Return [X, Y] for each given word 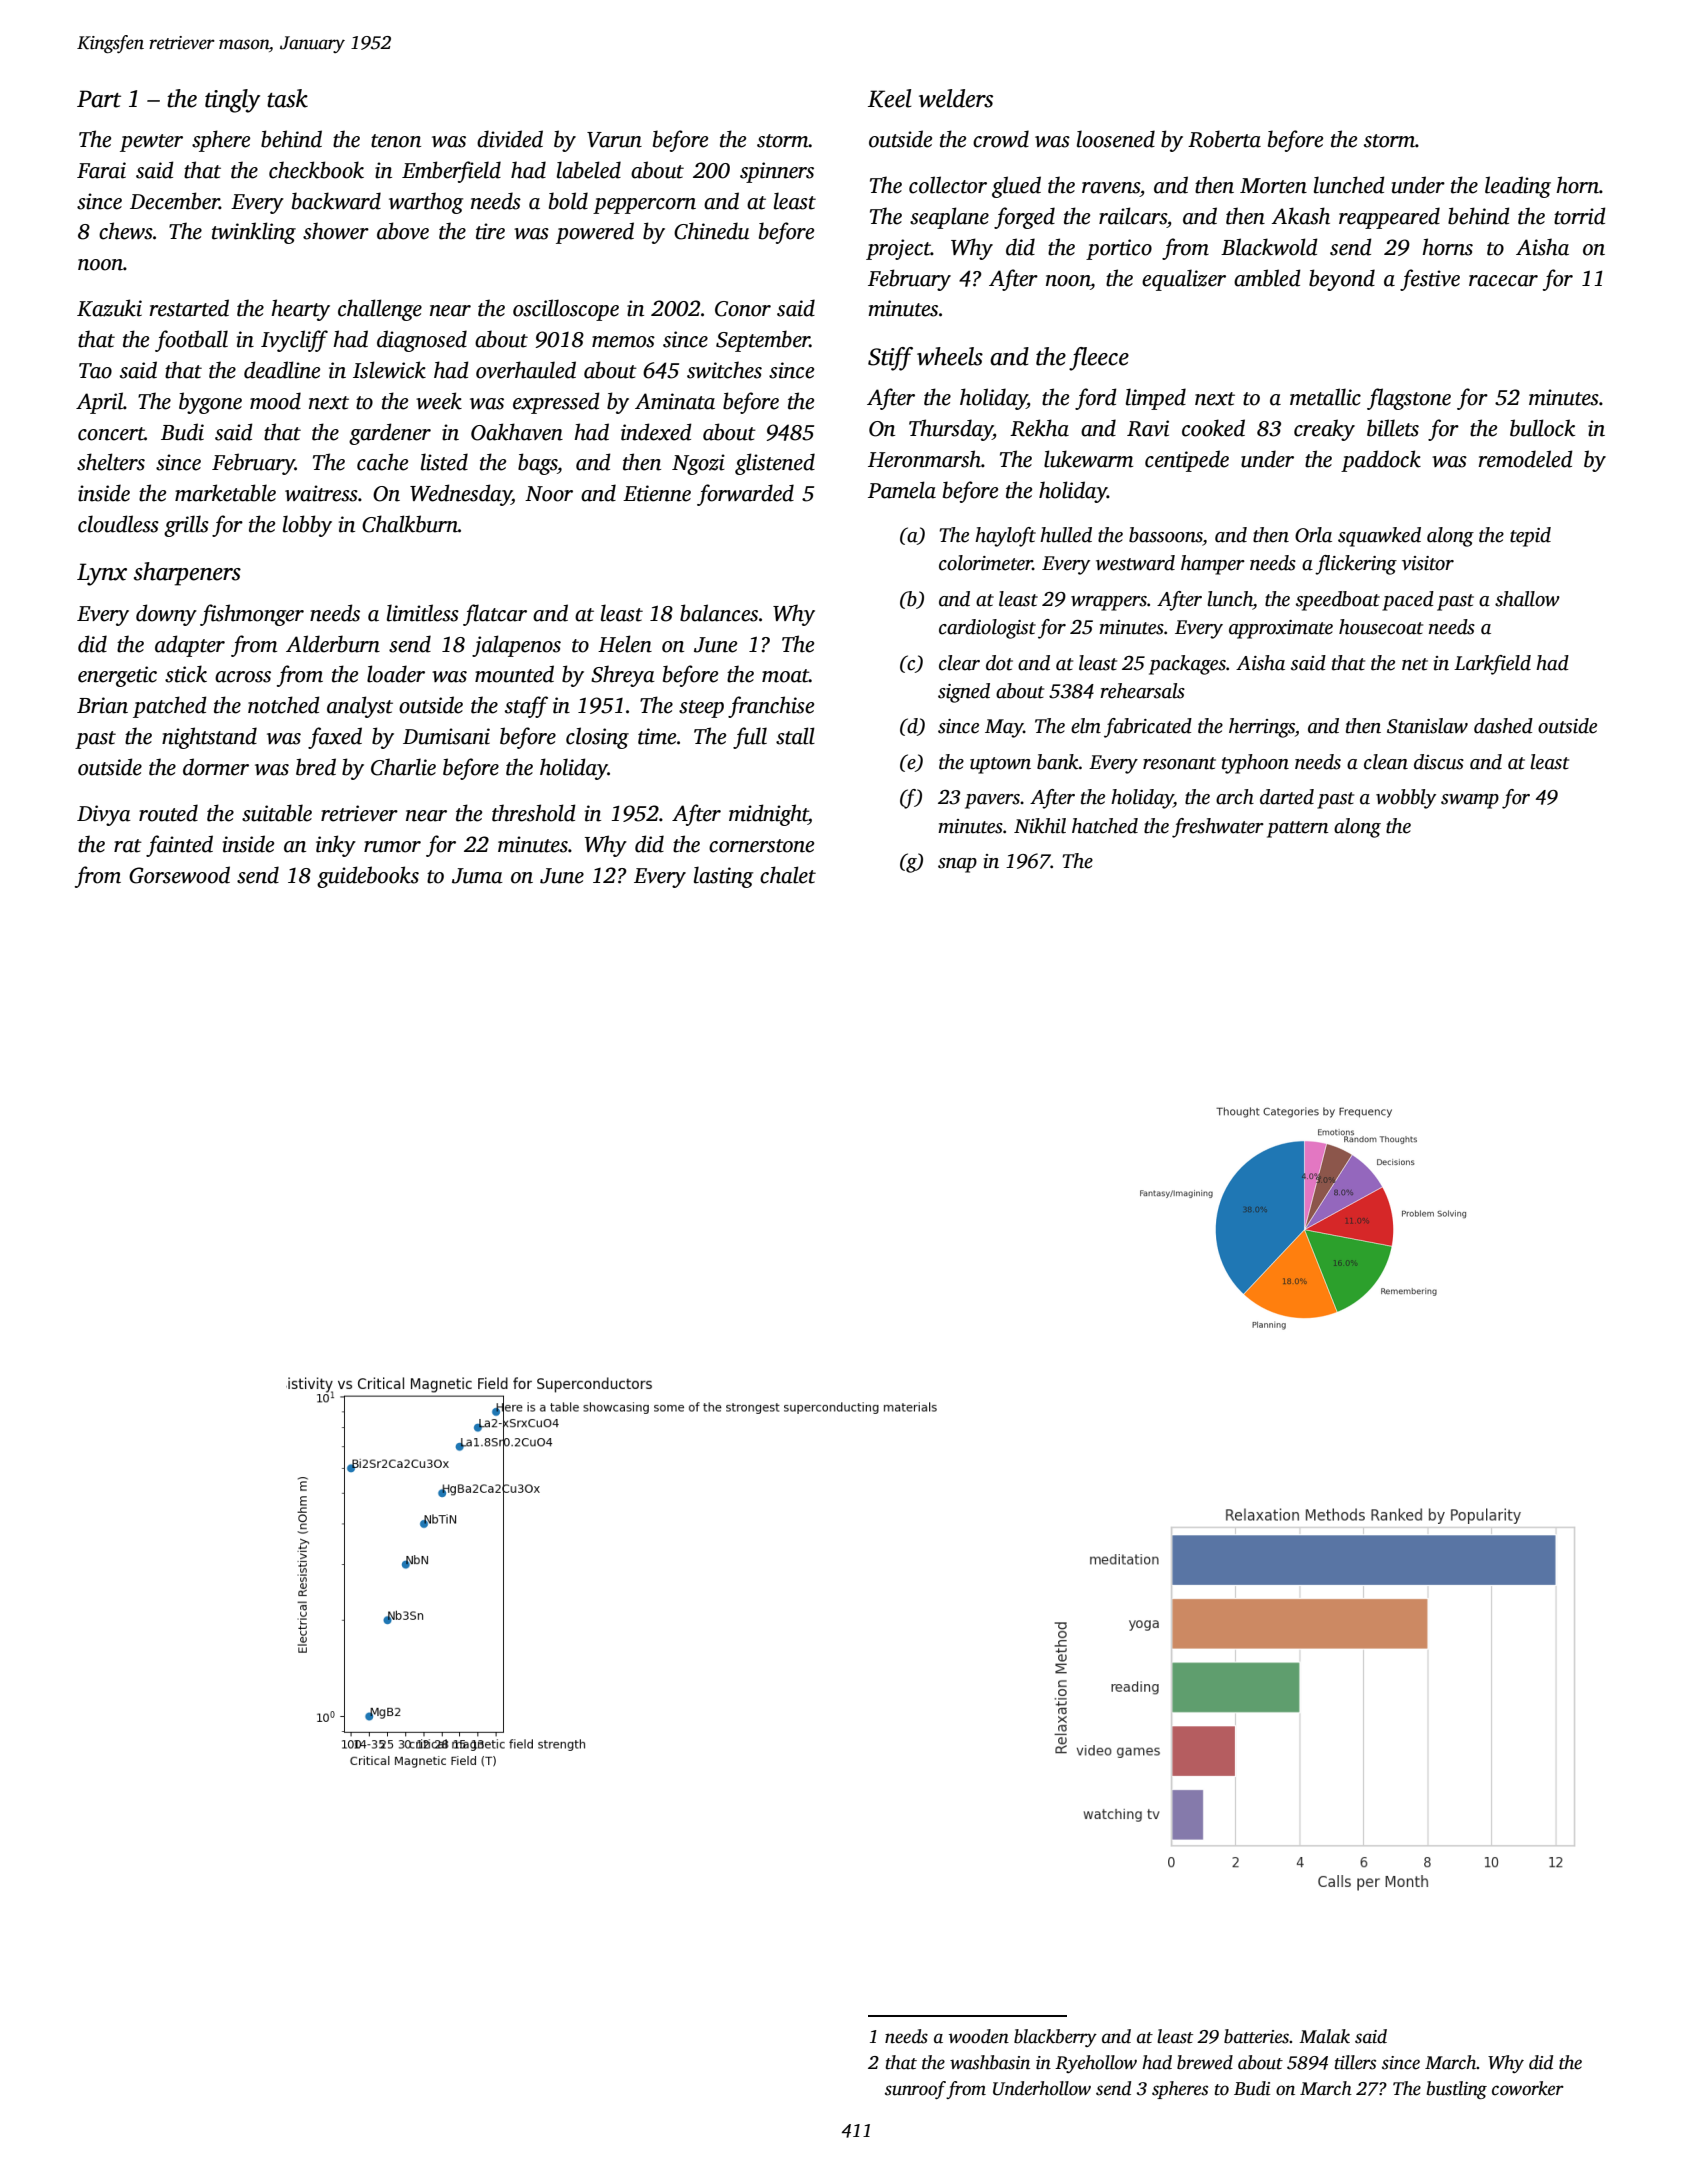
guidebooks [368, 877]
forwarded [745, 495]
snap [957, 865]
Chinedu [711, 231]
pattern [1298, 829]
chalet [788, 875]
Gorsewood [179, 875]
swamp [1470, 801]
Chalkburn [410, 524]
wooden [979, 2036]
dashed [1503, 726]
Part [99, 99]
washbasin [990, 2062]
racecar [1503, 281]
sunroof [915, 2090]
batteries [1256, 2036]
